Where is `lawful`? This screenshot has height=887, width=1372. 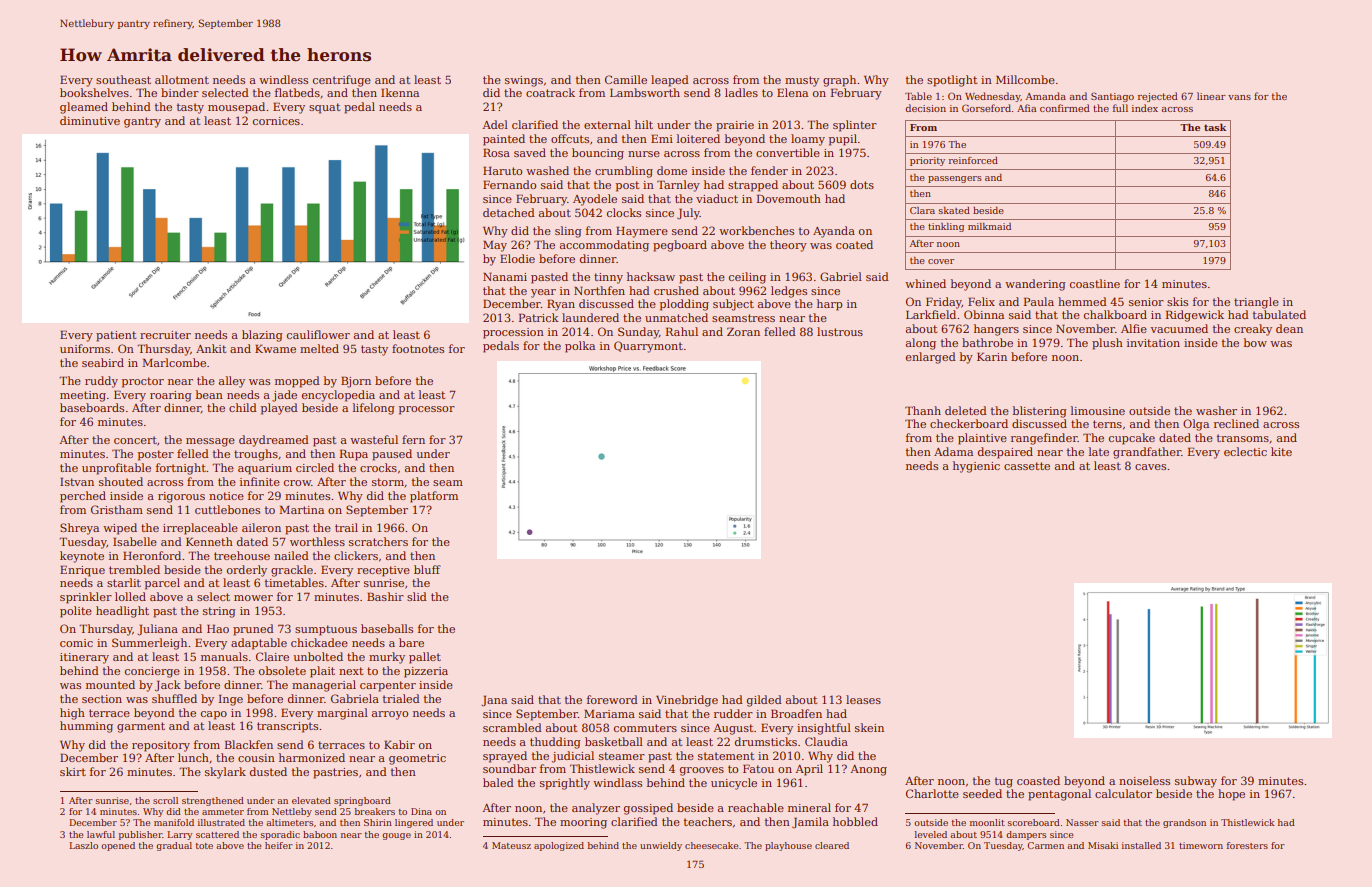 lawful is located at coordinates (101, 834).
